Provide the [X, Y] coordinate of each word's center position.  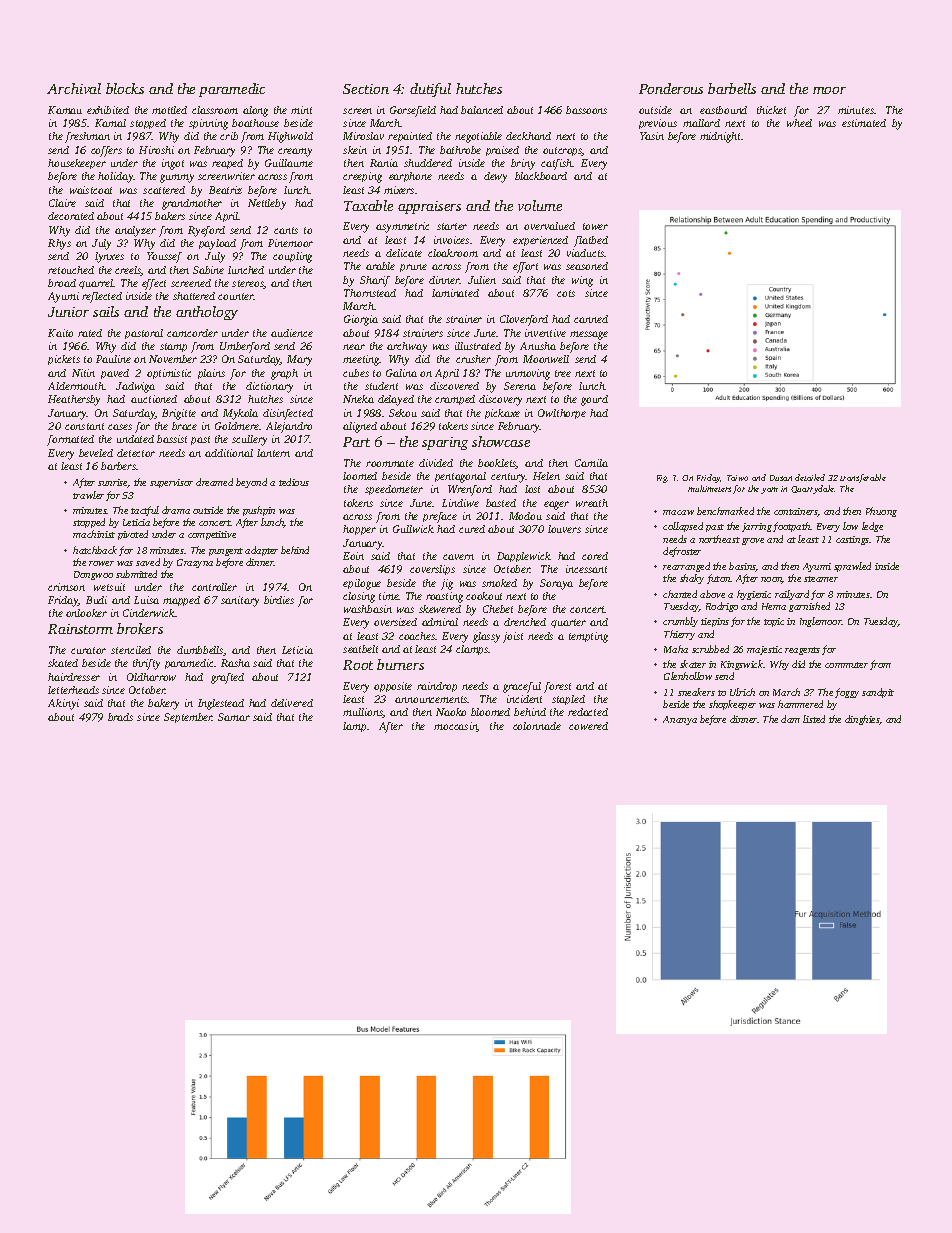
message [589, 335]
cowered [588, 726]
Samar [234, 717]
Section [366, 89]
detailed [810, 477]
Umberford [245, 347]
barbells [732, 88]
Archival [74, 88]
